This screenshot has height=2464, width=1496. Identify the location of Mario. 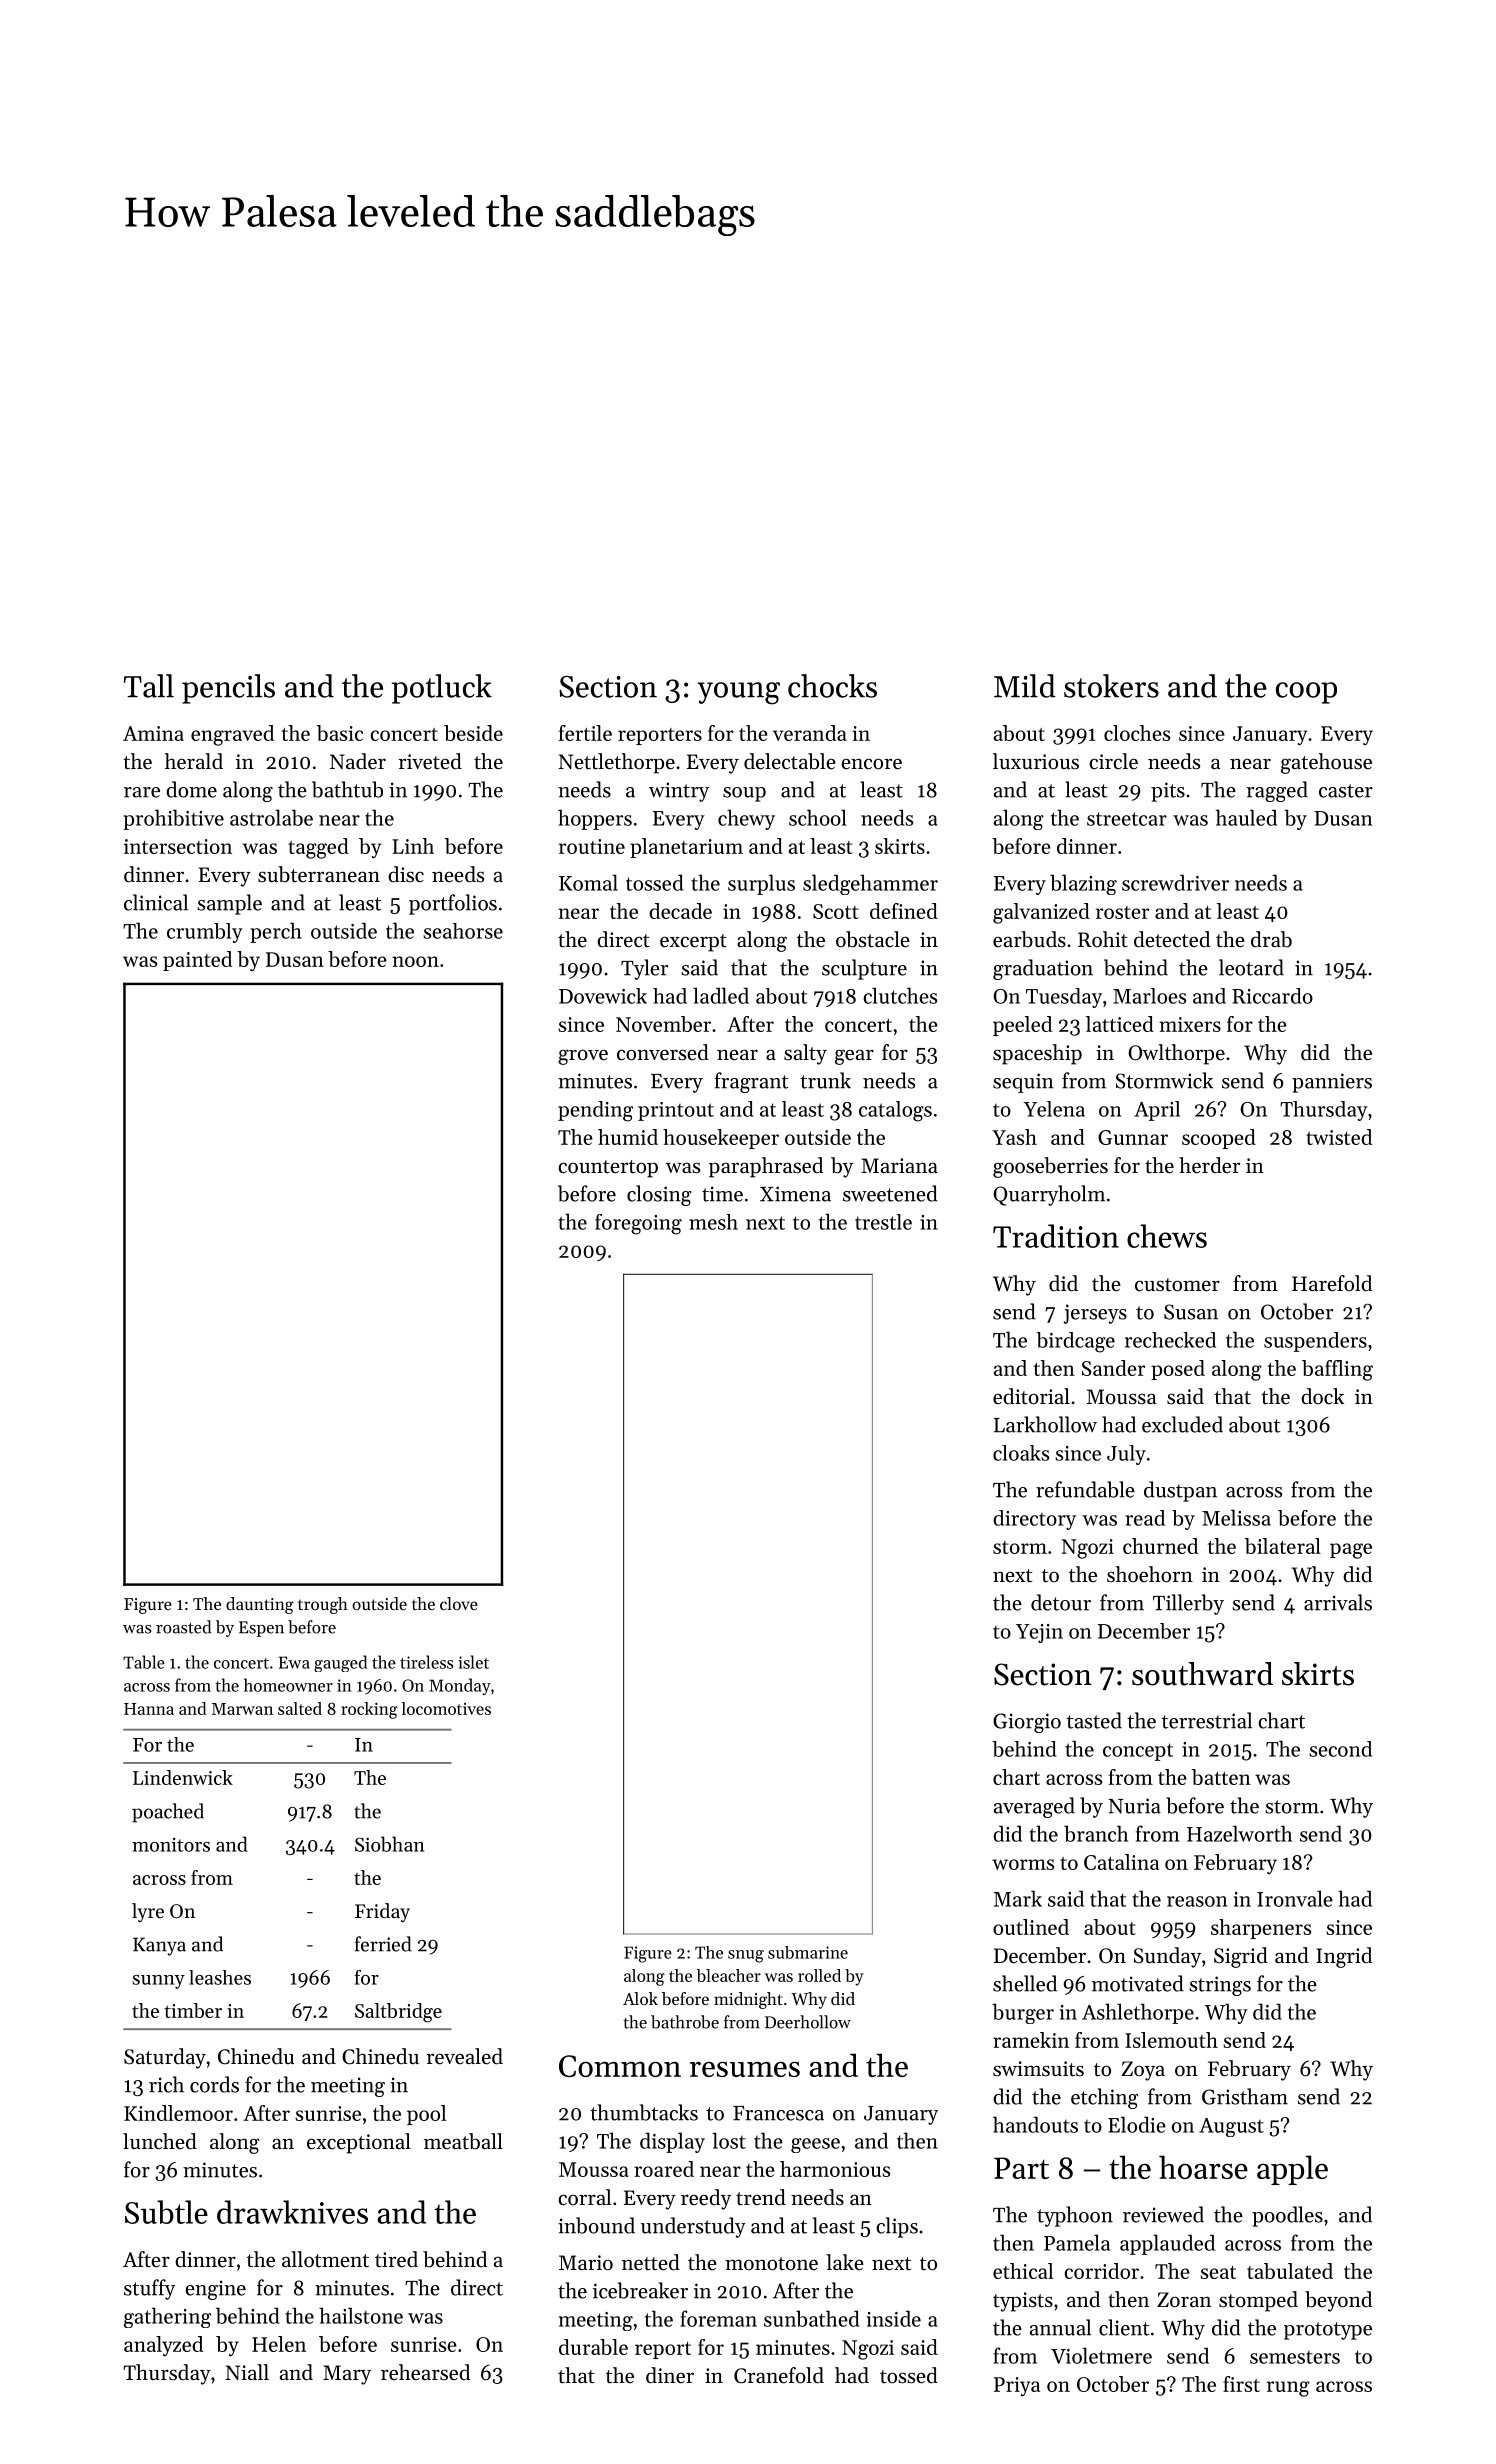
(586, 2263).
